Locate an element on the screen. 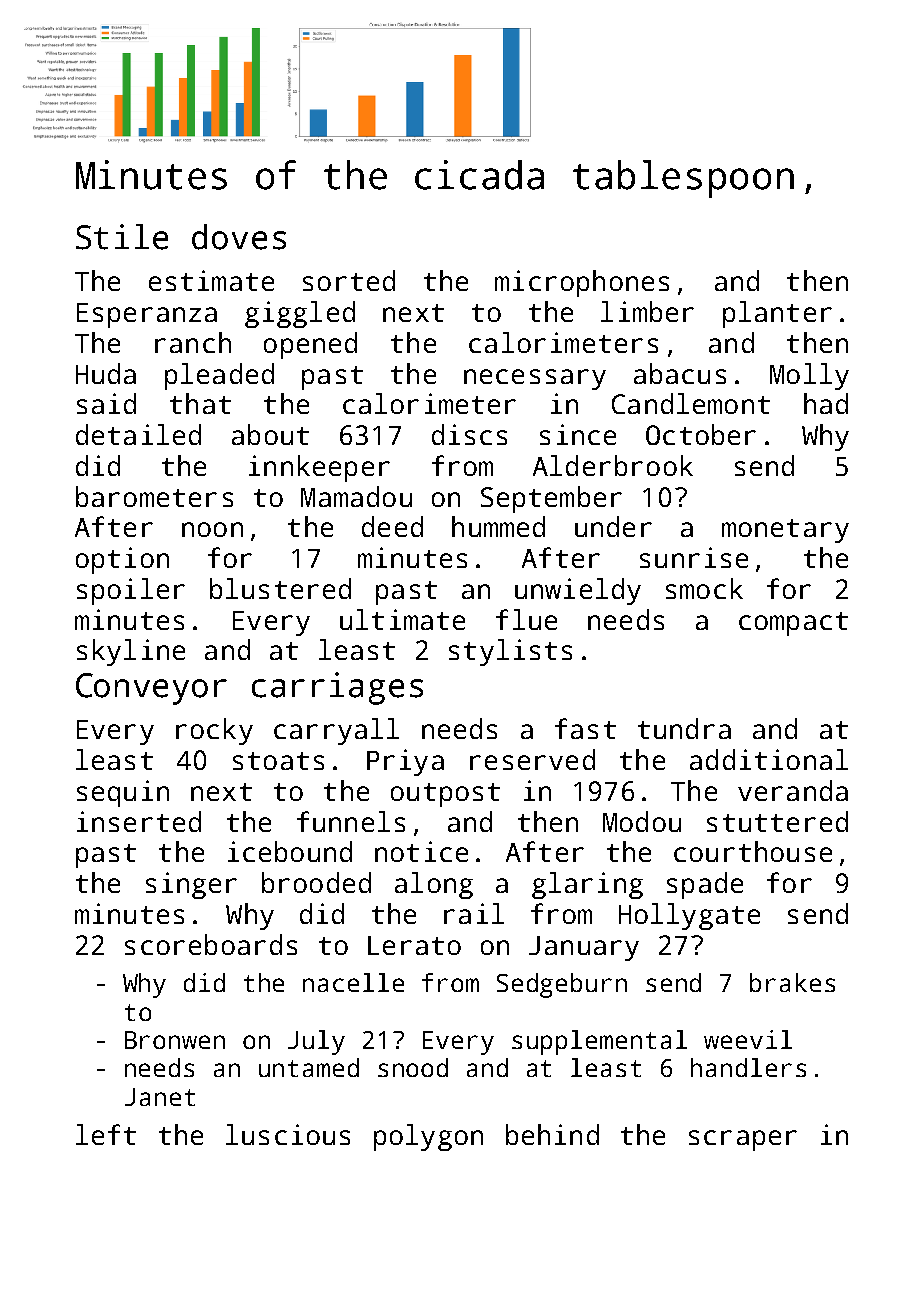  Janet is located at coordinates (160, 1097).
